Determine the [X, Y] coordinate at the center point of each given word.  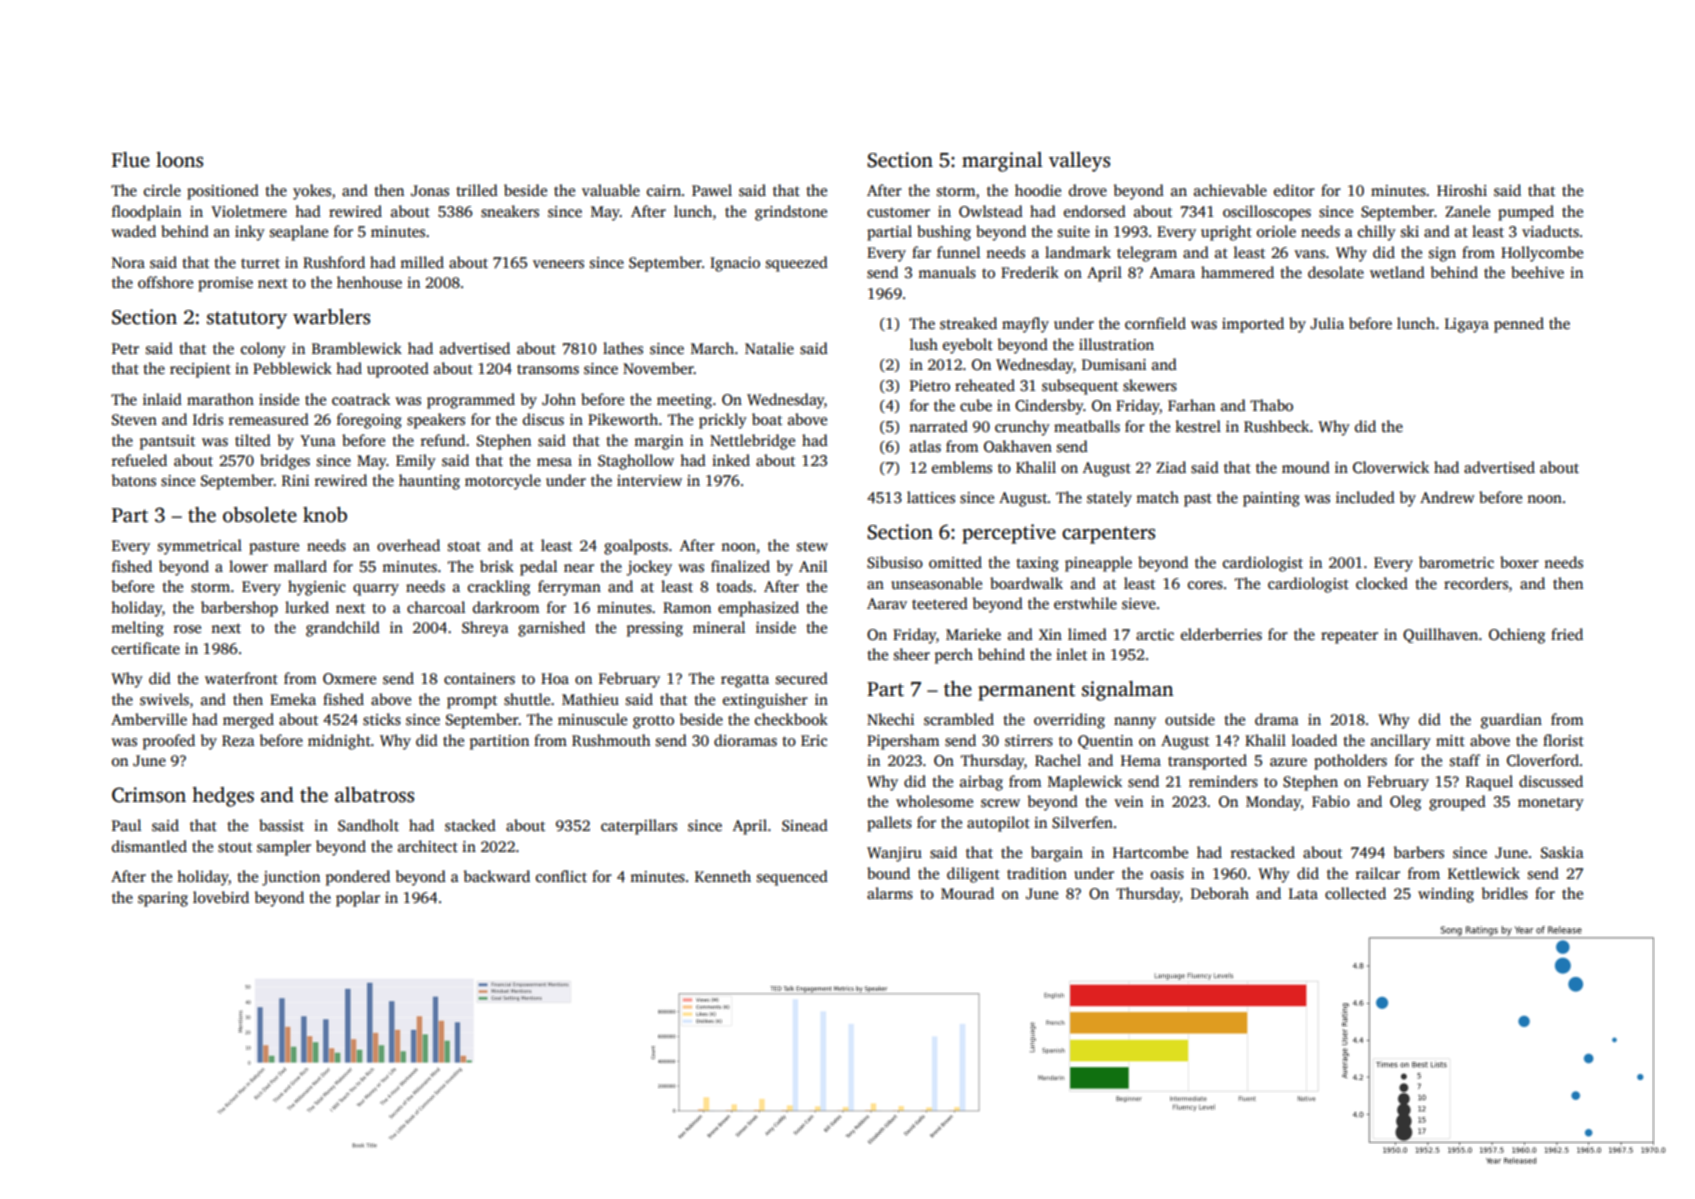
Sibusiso [895, 562]
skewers [1150, 385]
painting [1271, 499]
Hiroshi [1462, 190]
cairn [664, 190]
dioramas [745, 740]
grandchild [343, 629]
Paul [126, 825]
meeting [684, 401]
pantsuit [167, 442]
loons [179, 160]
